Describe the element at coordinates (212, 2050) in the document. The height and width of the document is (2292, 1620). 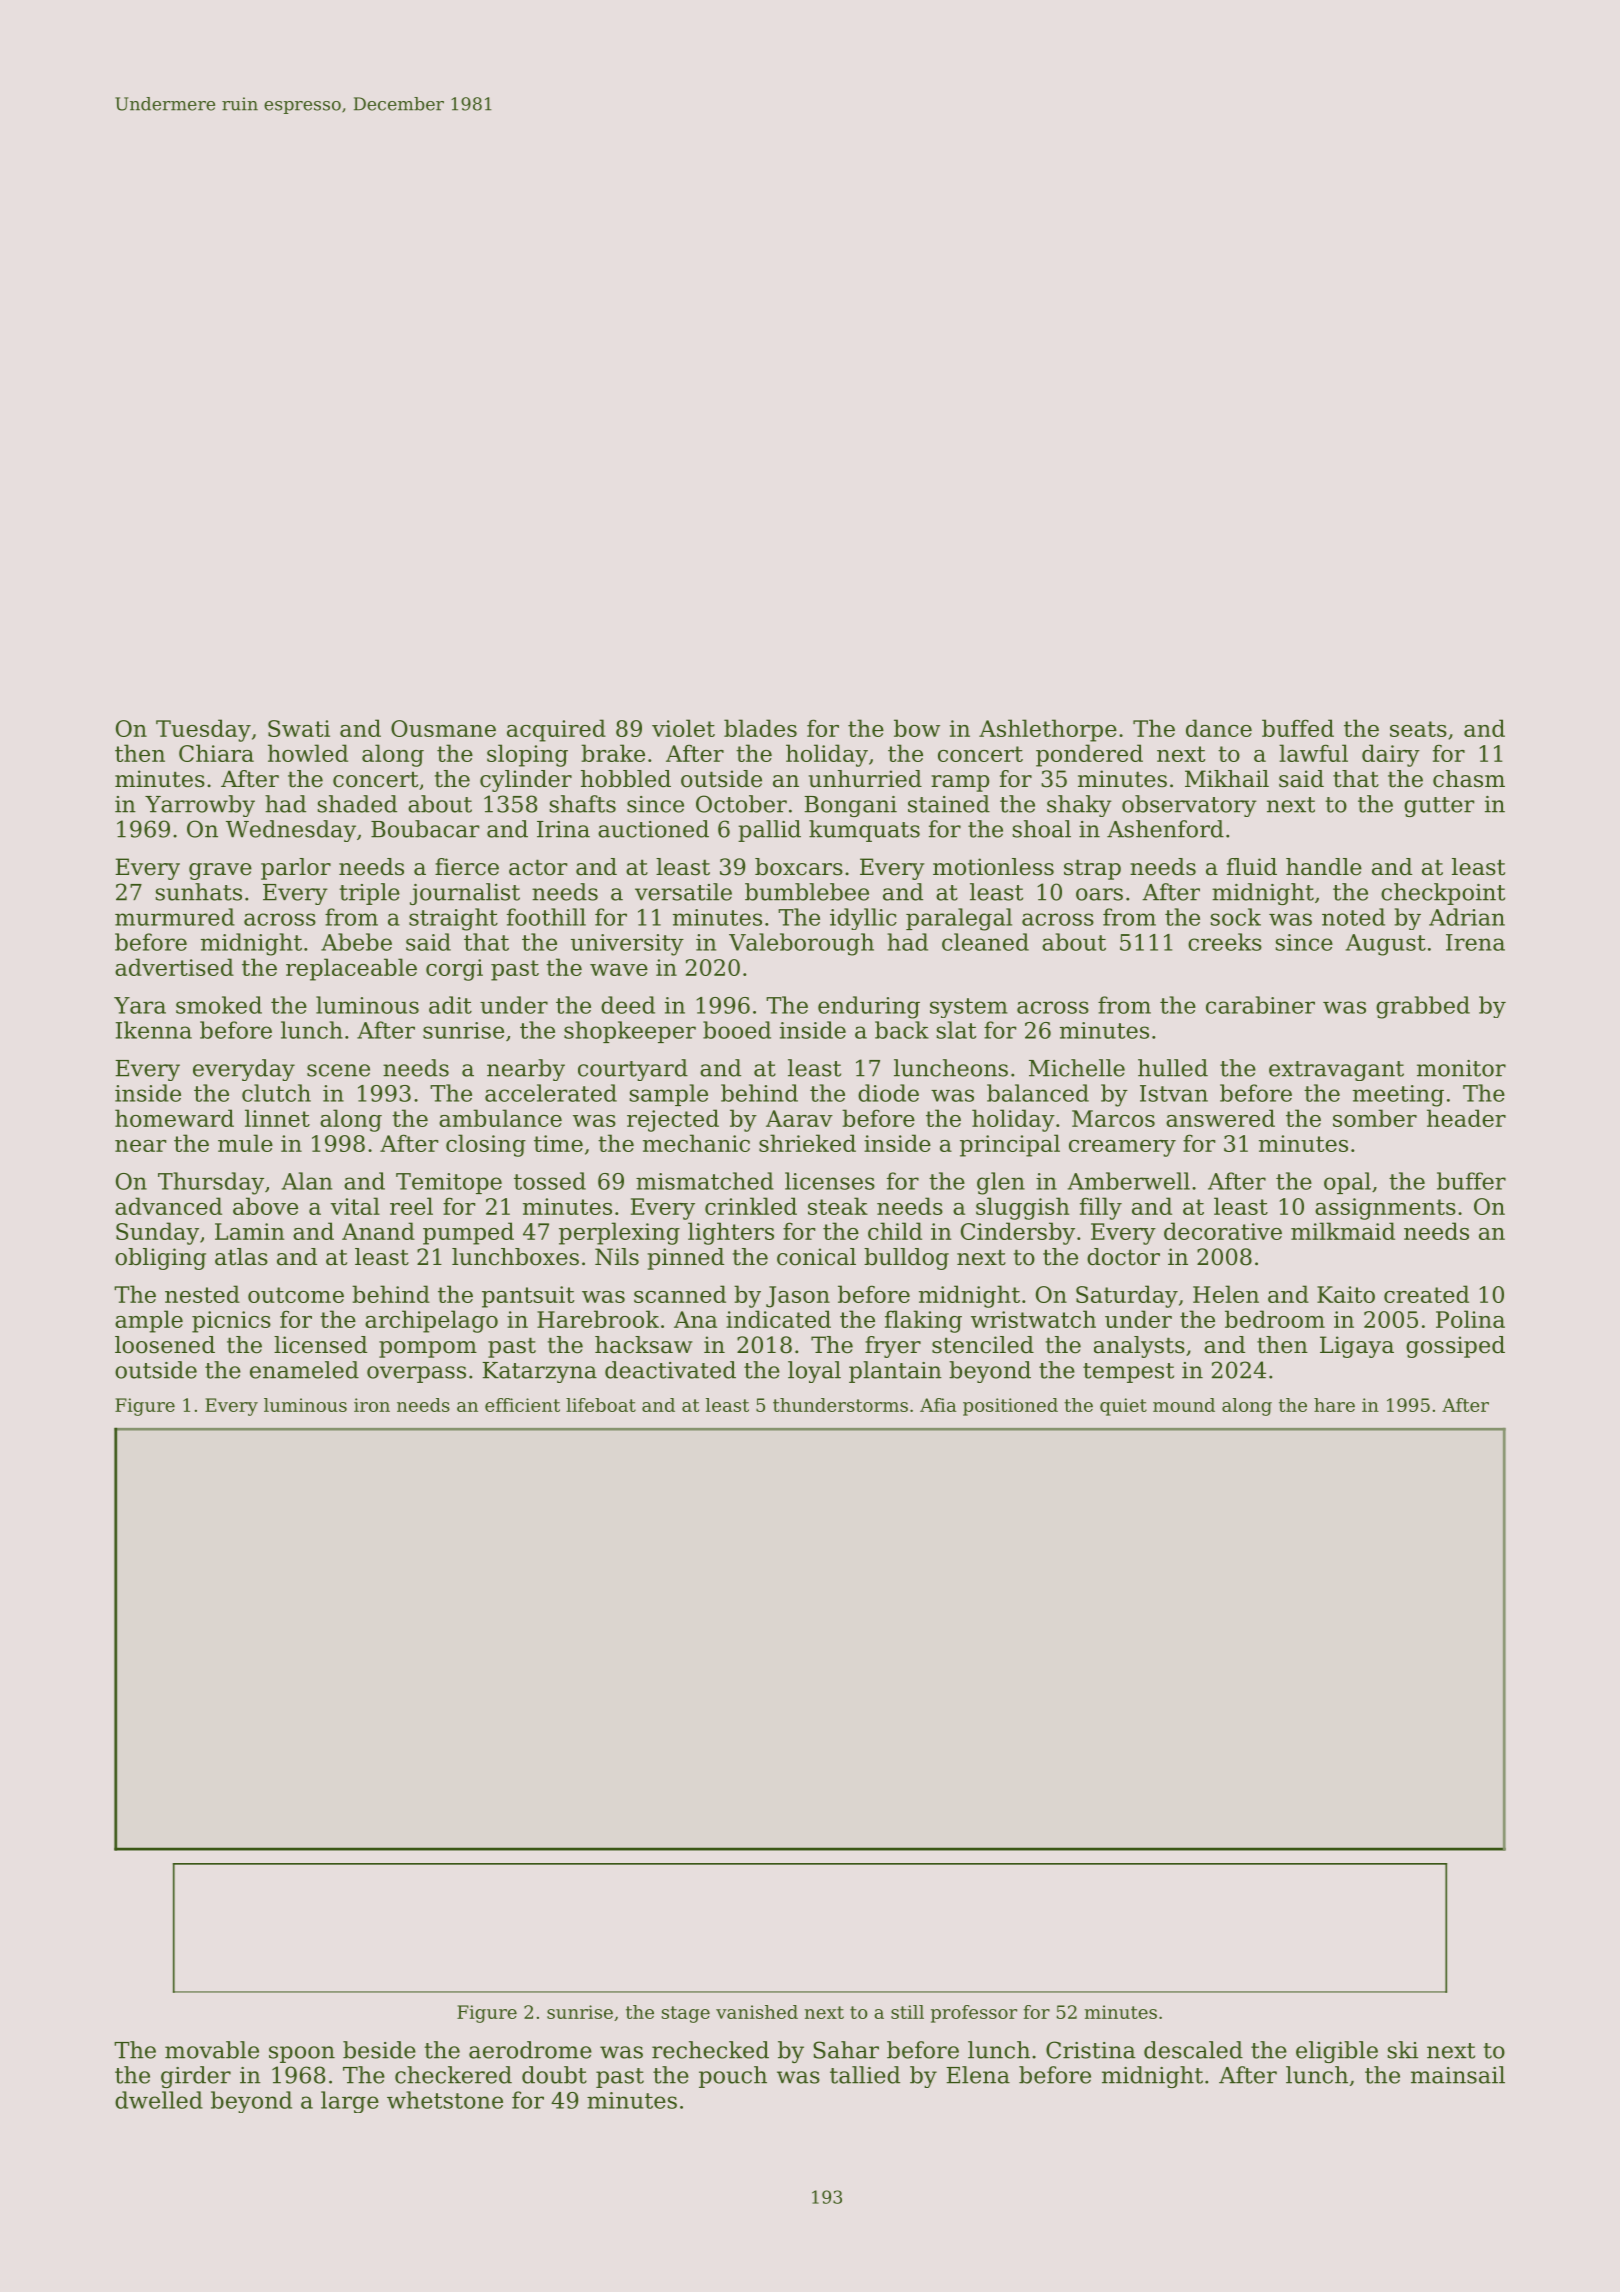
I see `movable` at that location.
